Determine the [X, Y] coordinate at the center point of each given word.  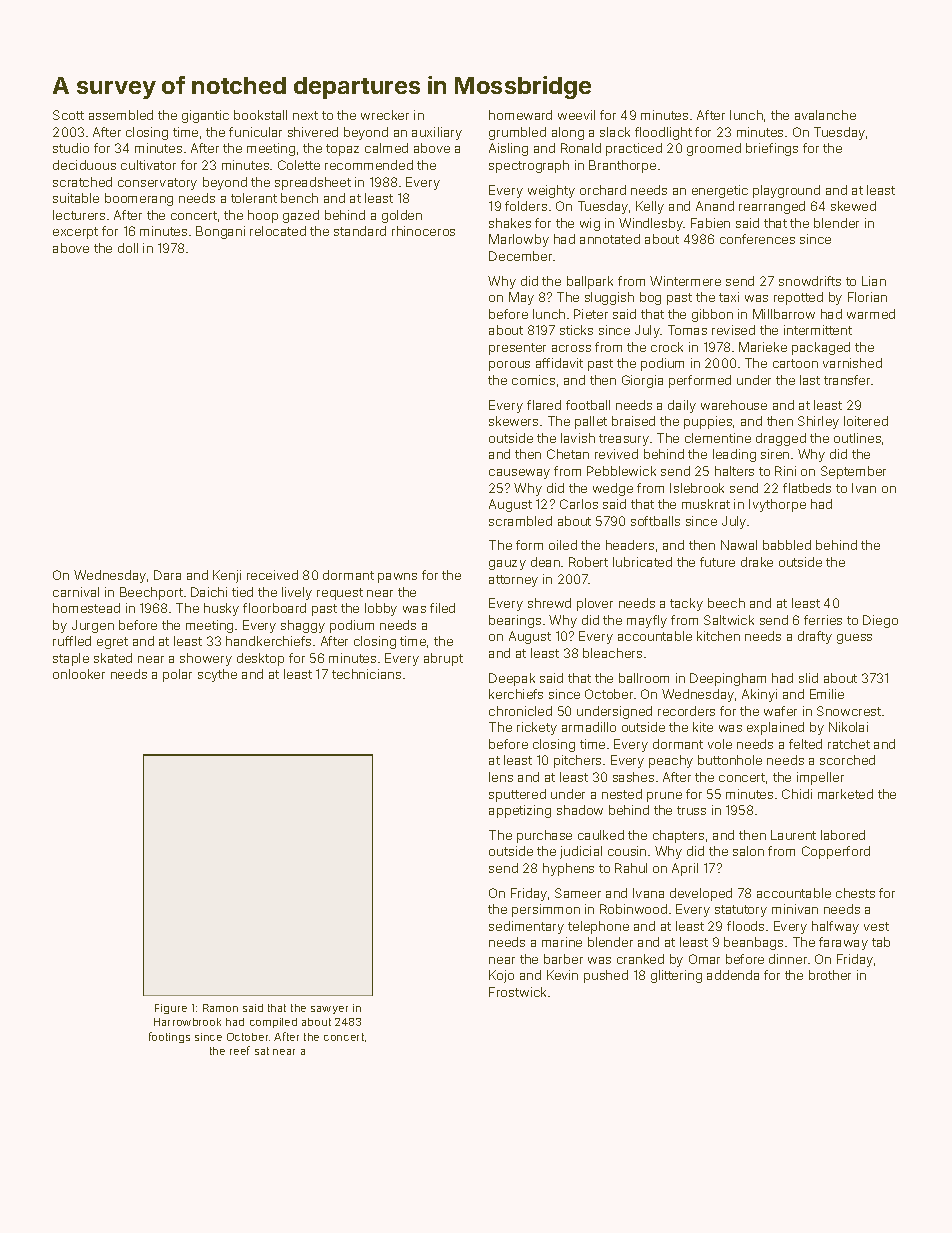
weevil [576, 115]
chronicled [520, 711]
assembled [121, 115]
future [717, 562]
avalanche [825, 115]
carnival [76, 592]
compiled [273, 1023]
